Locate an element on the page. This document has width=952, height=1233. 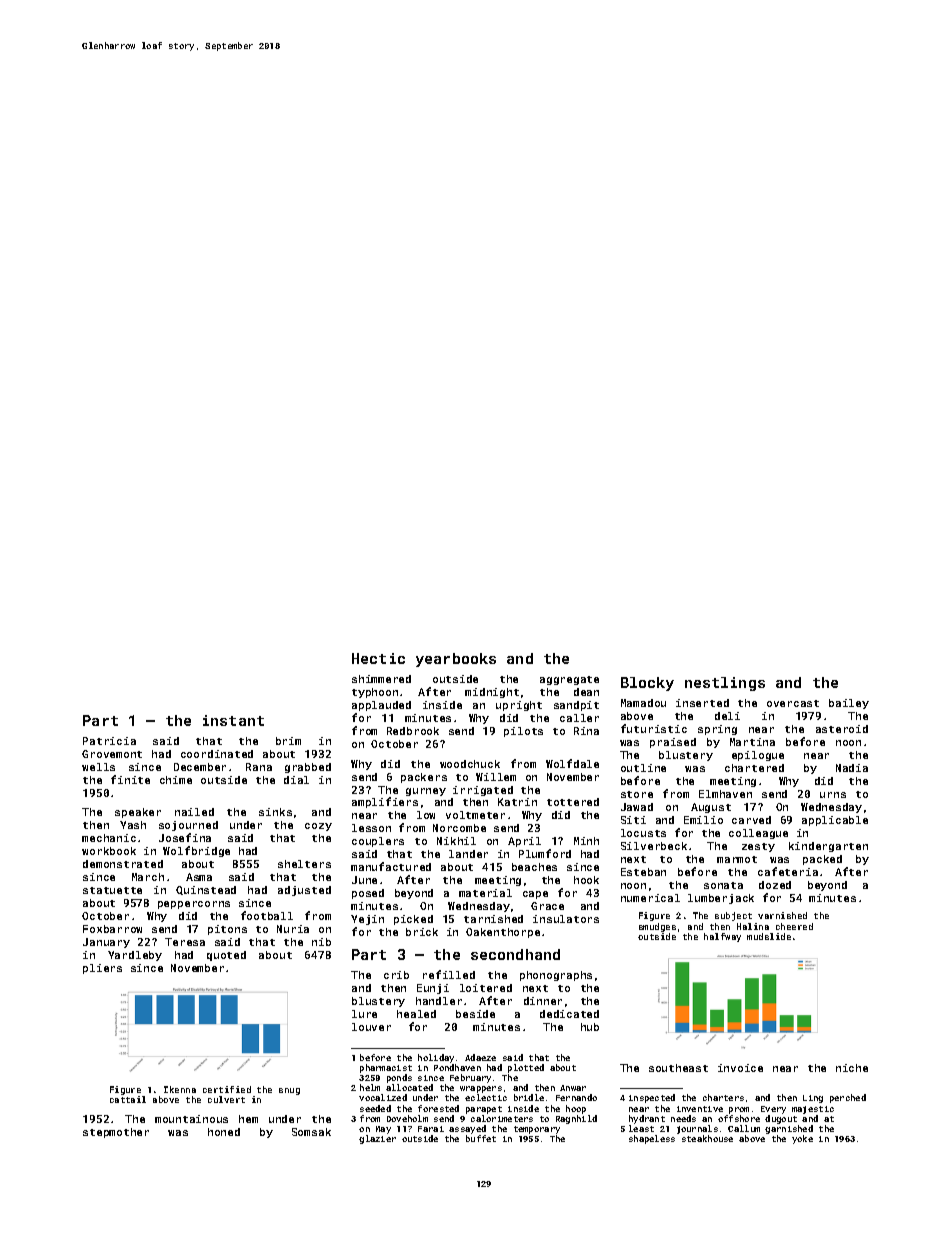
chime is located at coordinates (176, 780).
